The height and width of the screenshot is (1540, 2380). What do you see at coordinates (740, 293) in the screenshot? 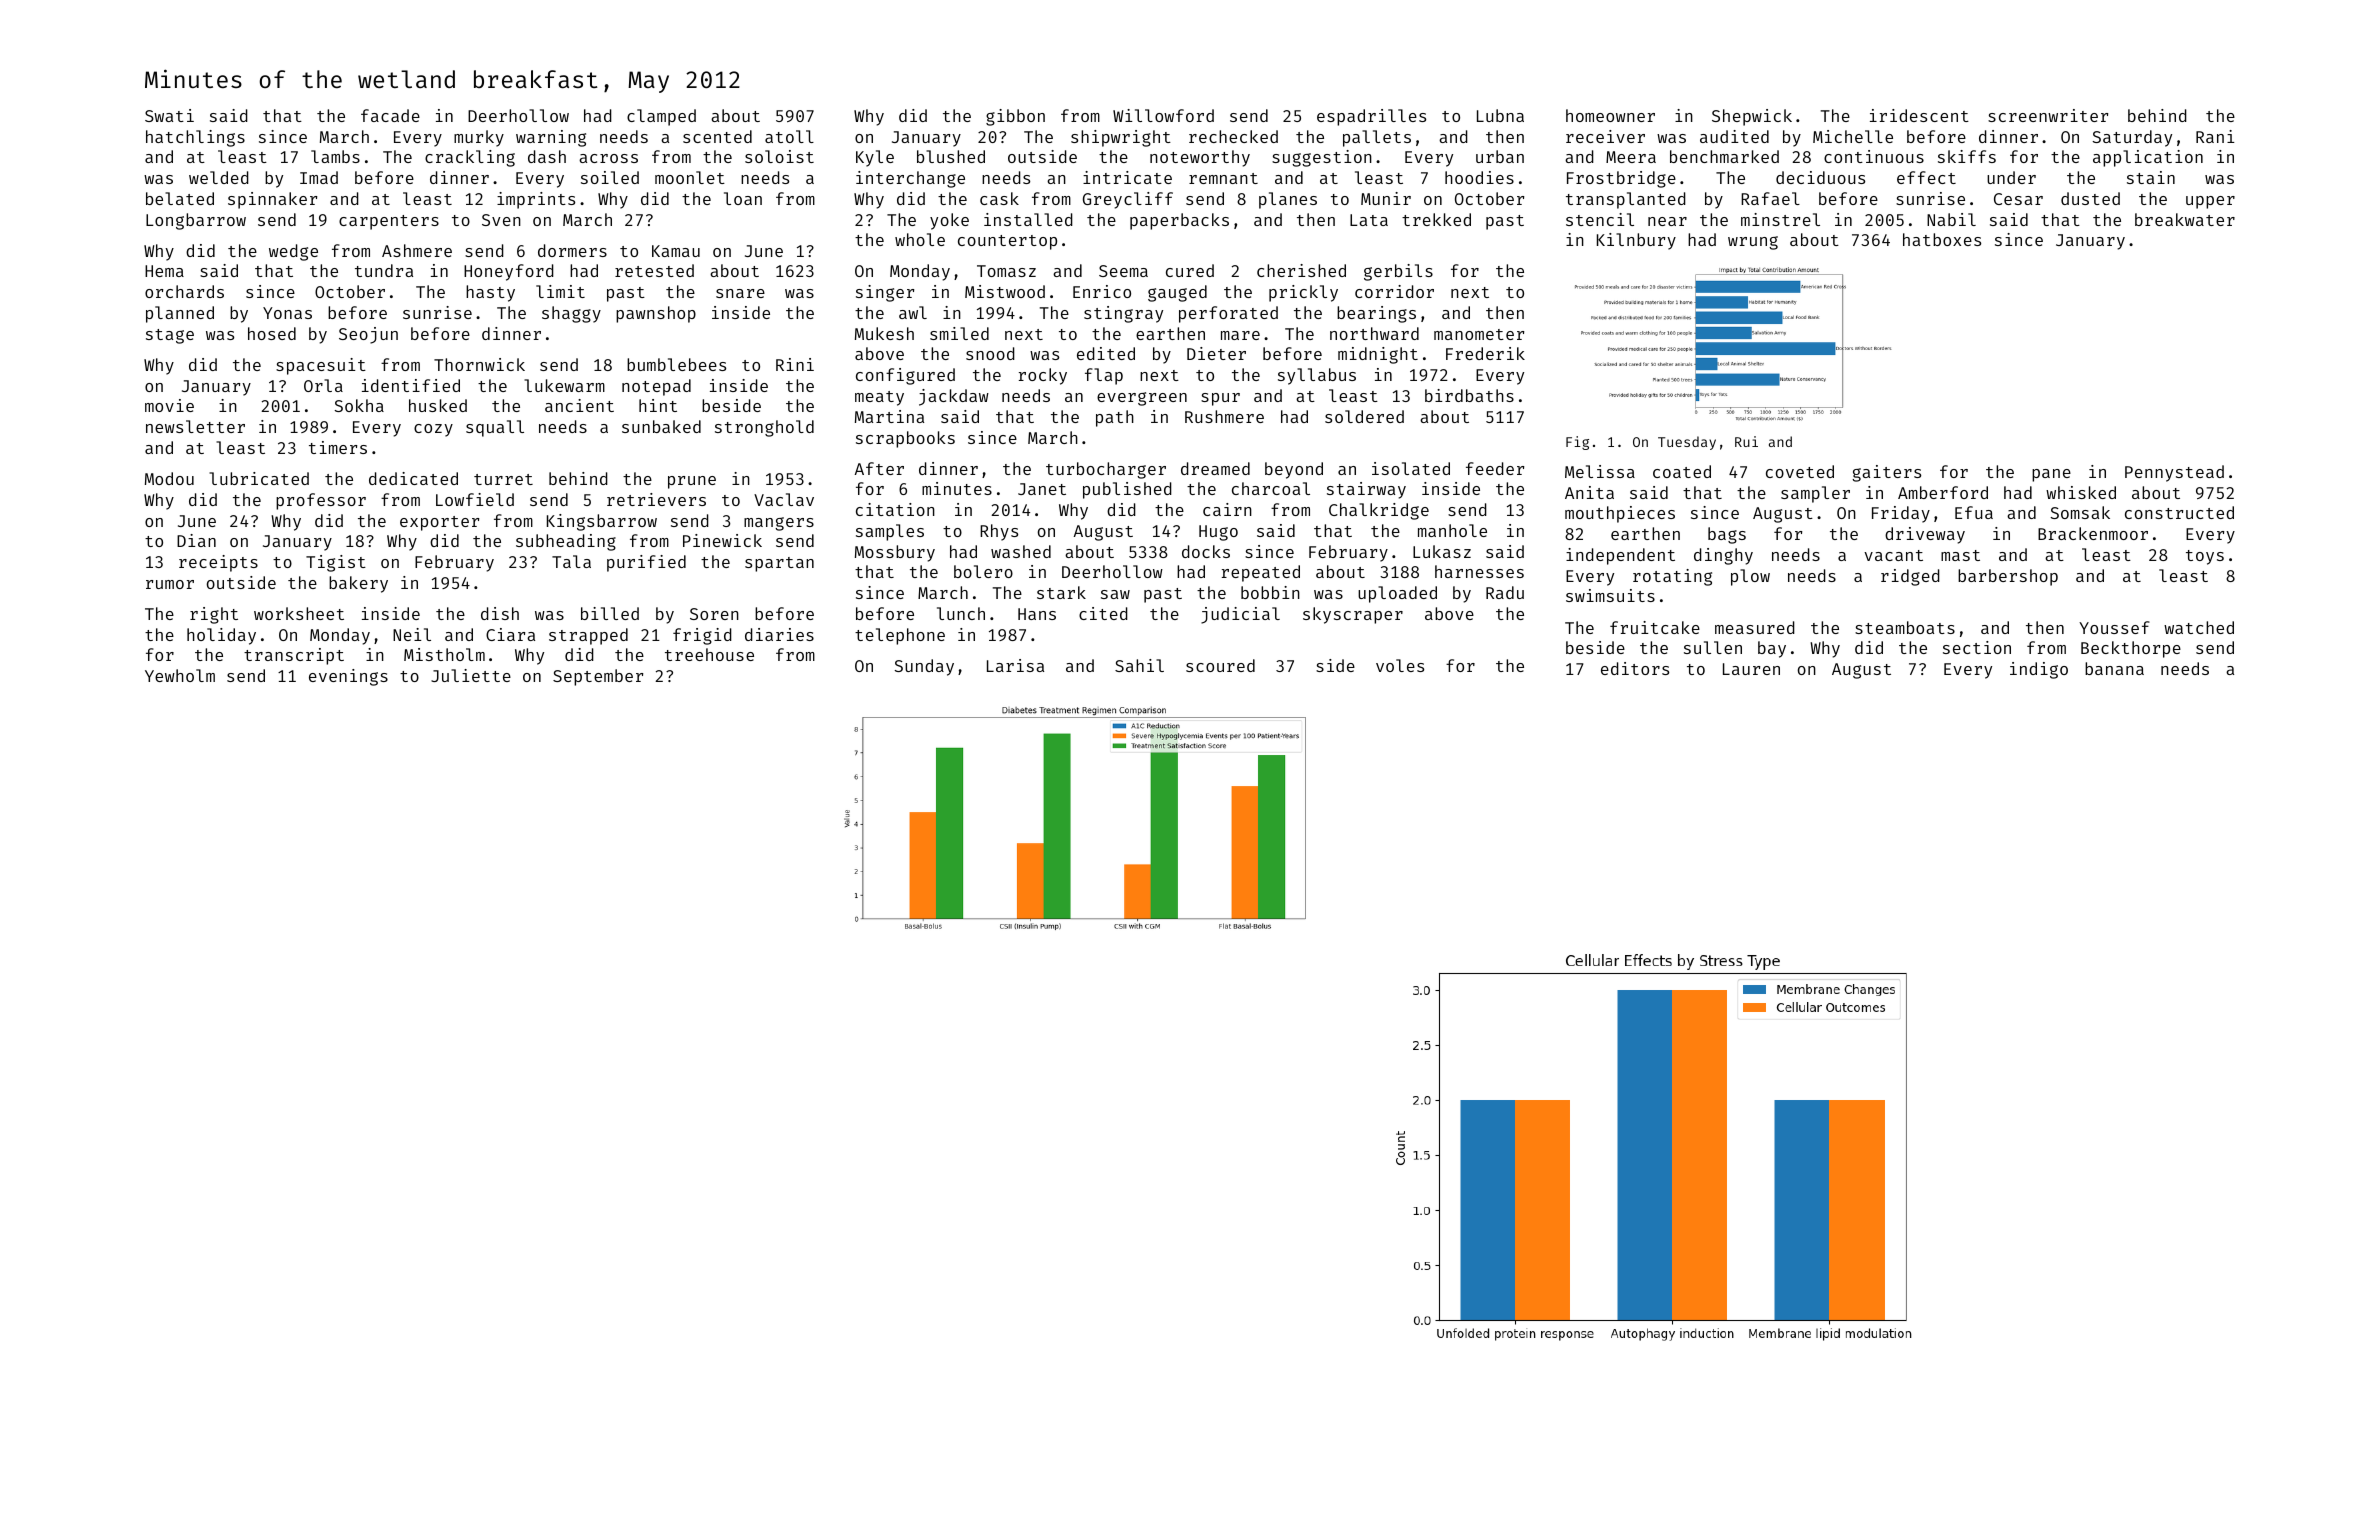
I see `snare` at bounding box center [740, 293].
